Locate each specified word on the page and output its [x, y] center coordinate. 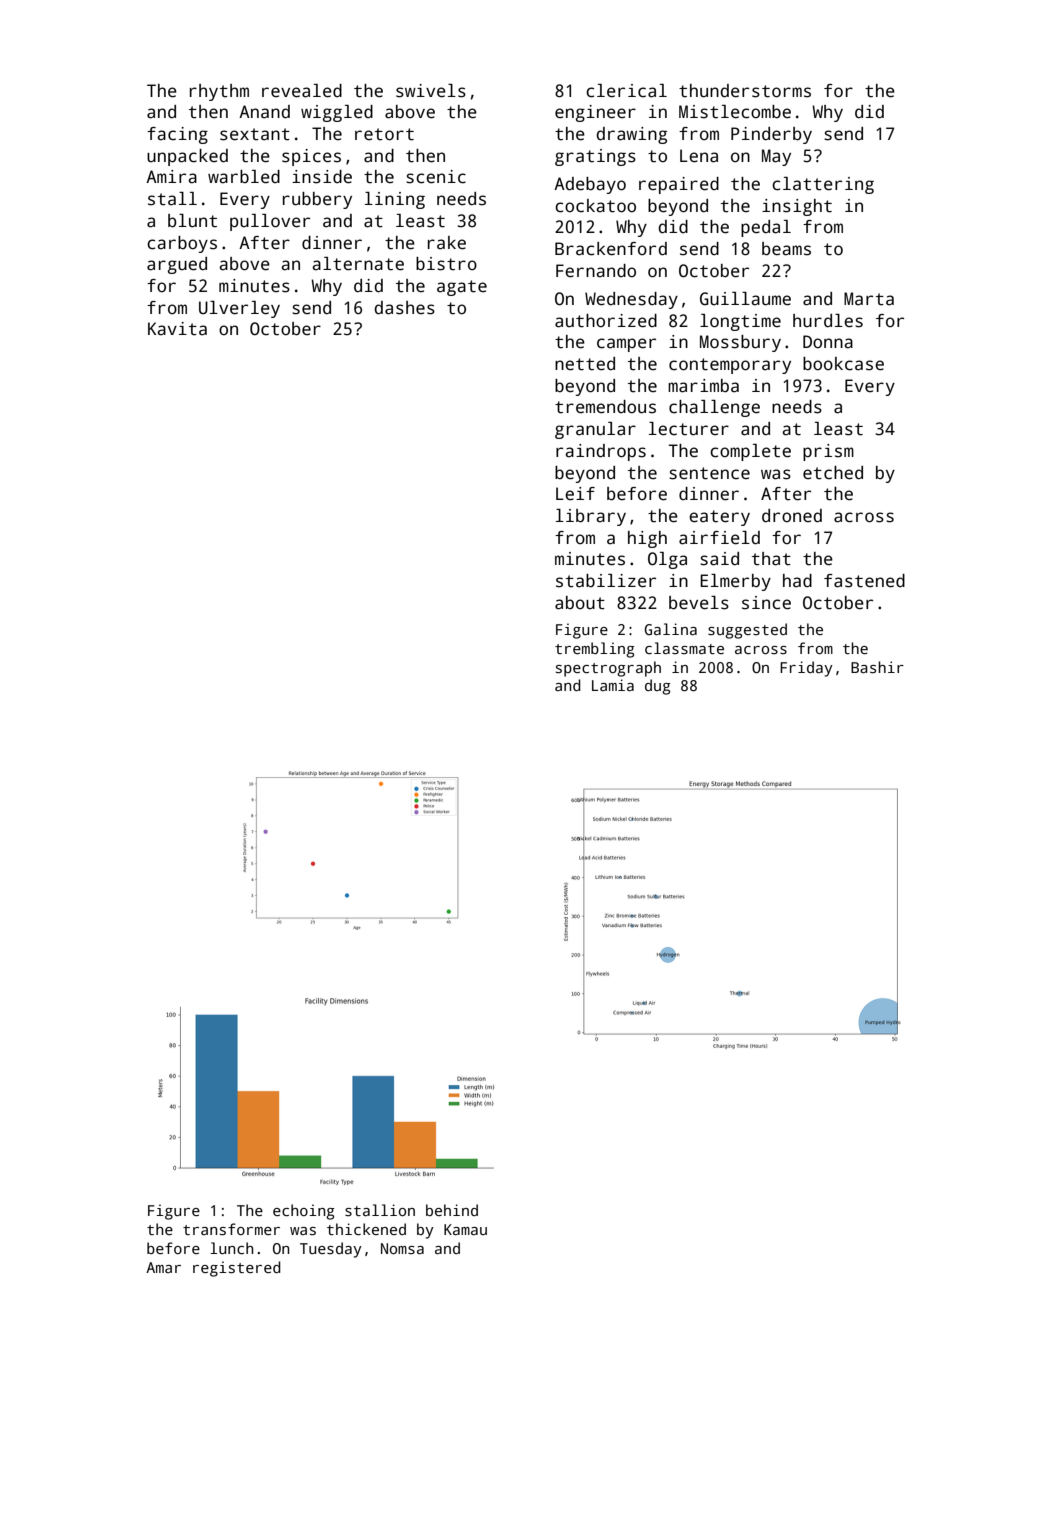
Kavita [177, 329]
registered [237, 1269]
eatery [719, 518]
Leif [575, 494]
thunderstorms [745, 91]
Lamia [613, 685]
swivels [431, 91]
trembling [595, 650]
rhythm [219, 92]
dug [658, 687]
